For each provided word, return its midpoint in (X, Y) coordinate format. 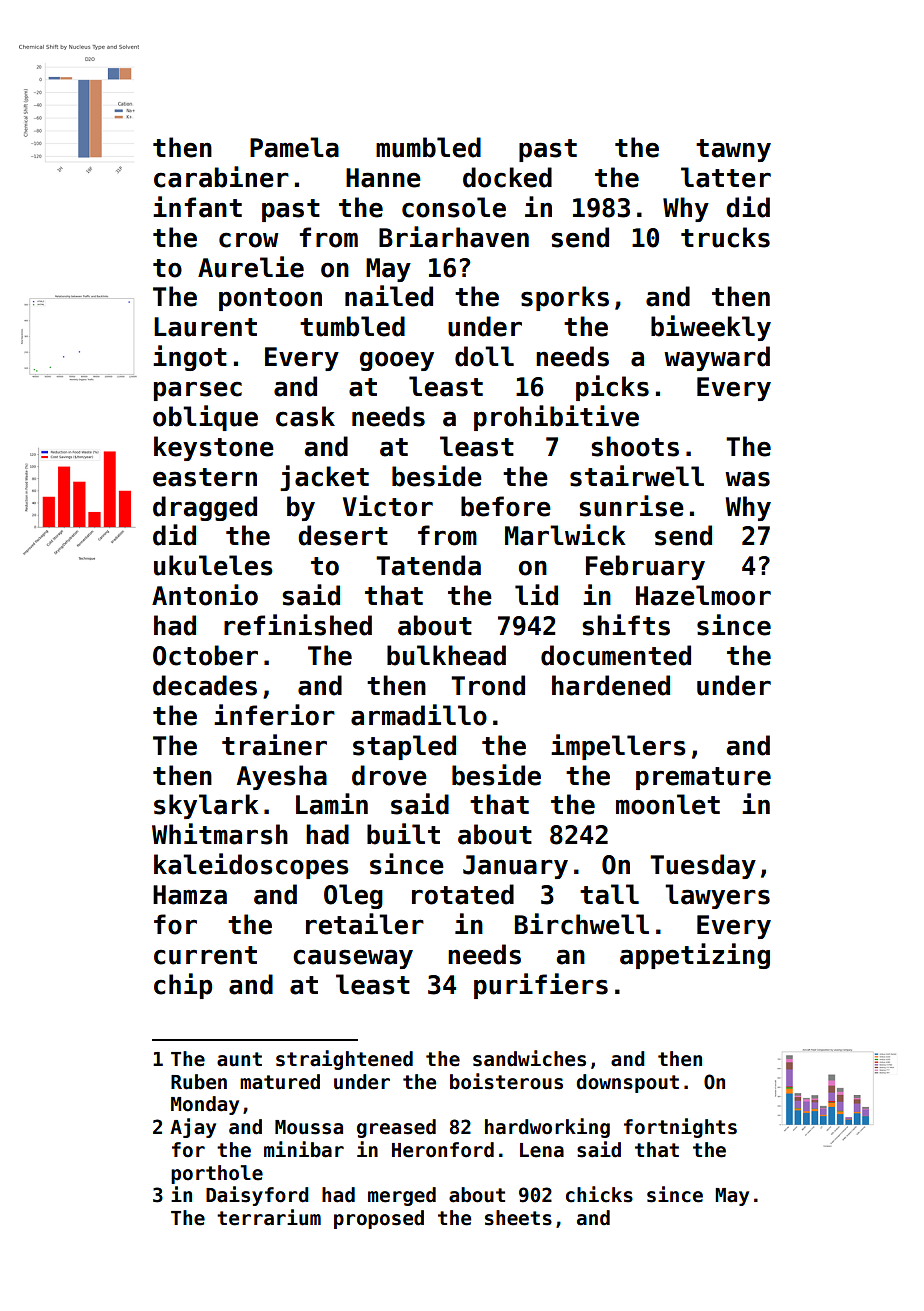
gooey (397, 361)
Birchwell (582, 924)
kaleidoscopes (251, 866)
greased (396, 1128)
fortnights (680, 1128)
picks (612, 388)
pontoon (270, 299)
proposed (379, 1219)
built (403, 834)
